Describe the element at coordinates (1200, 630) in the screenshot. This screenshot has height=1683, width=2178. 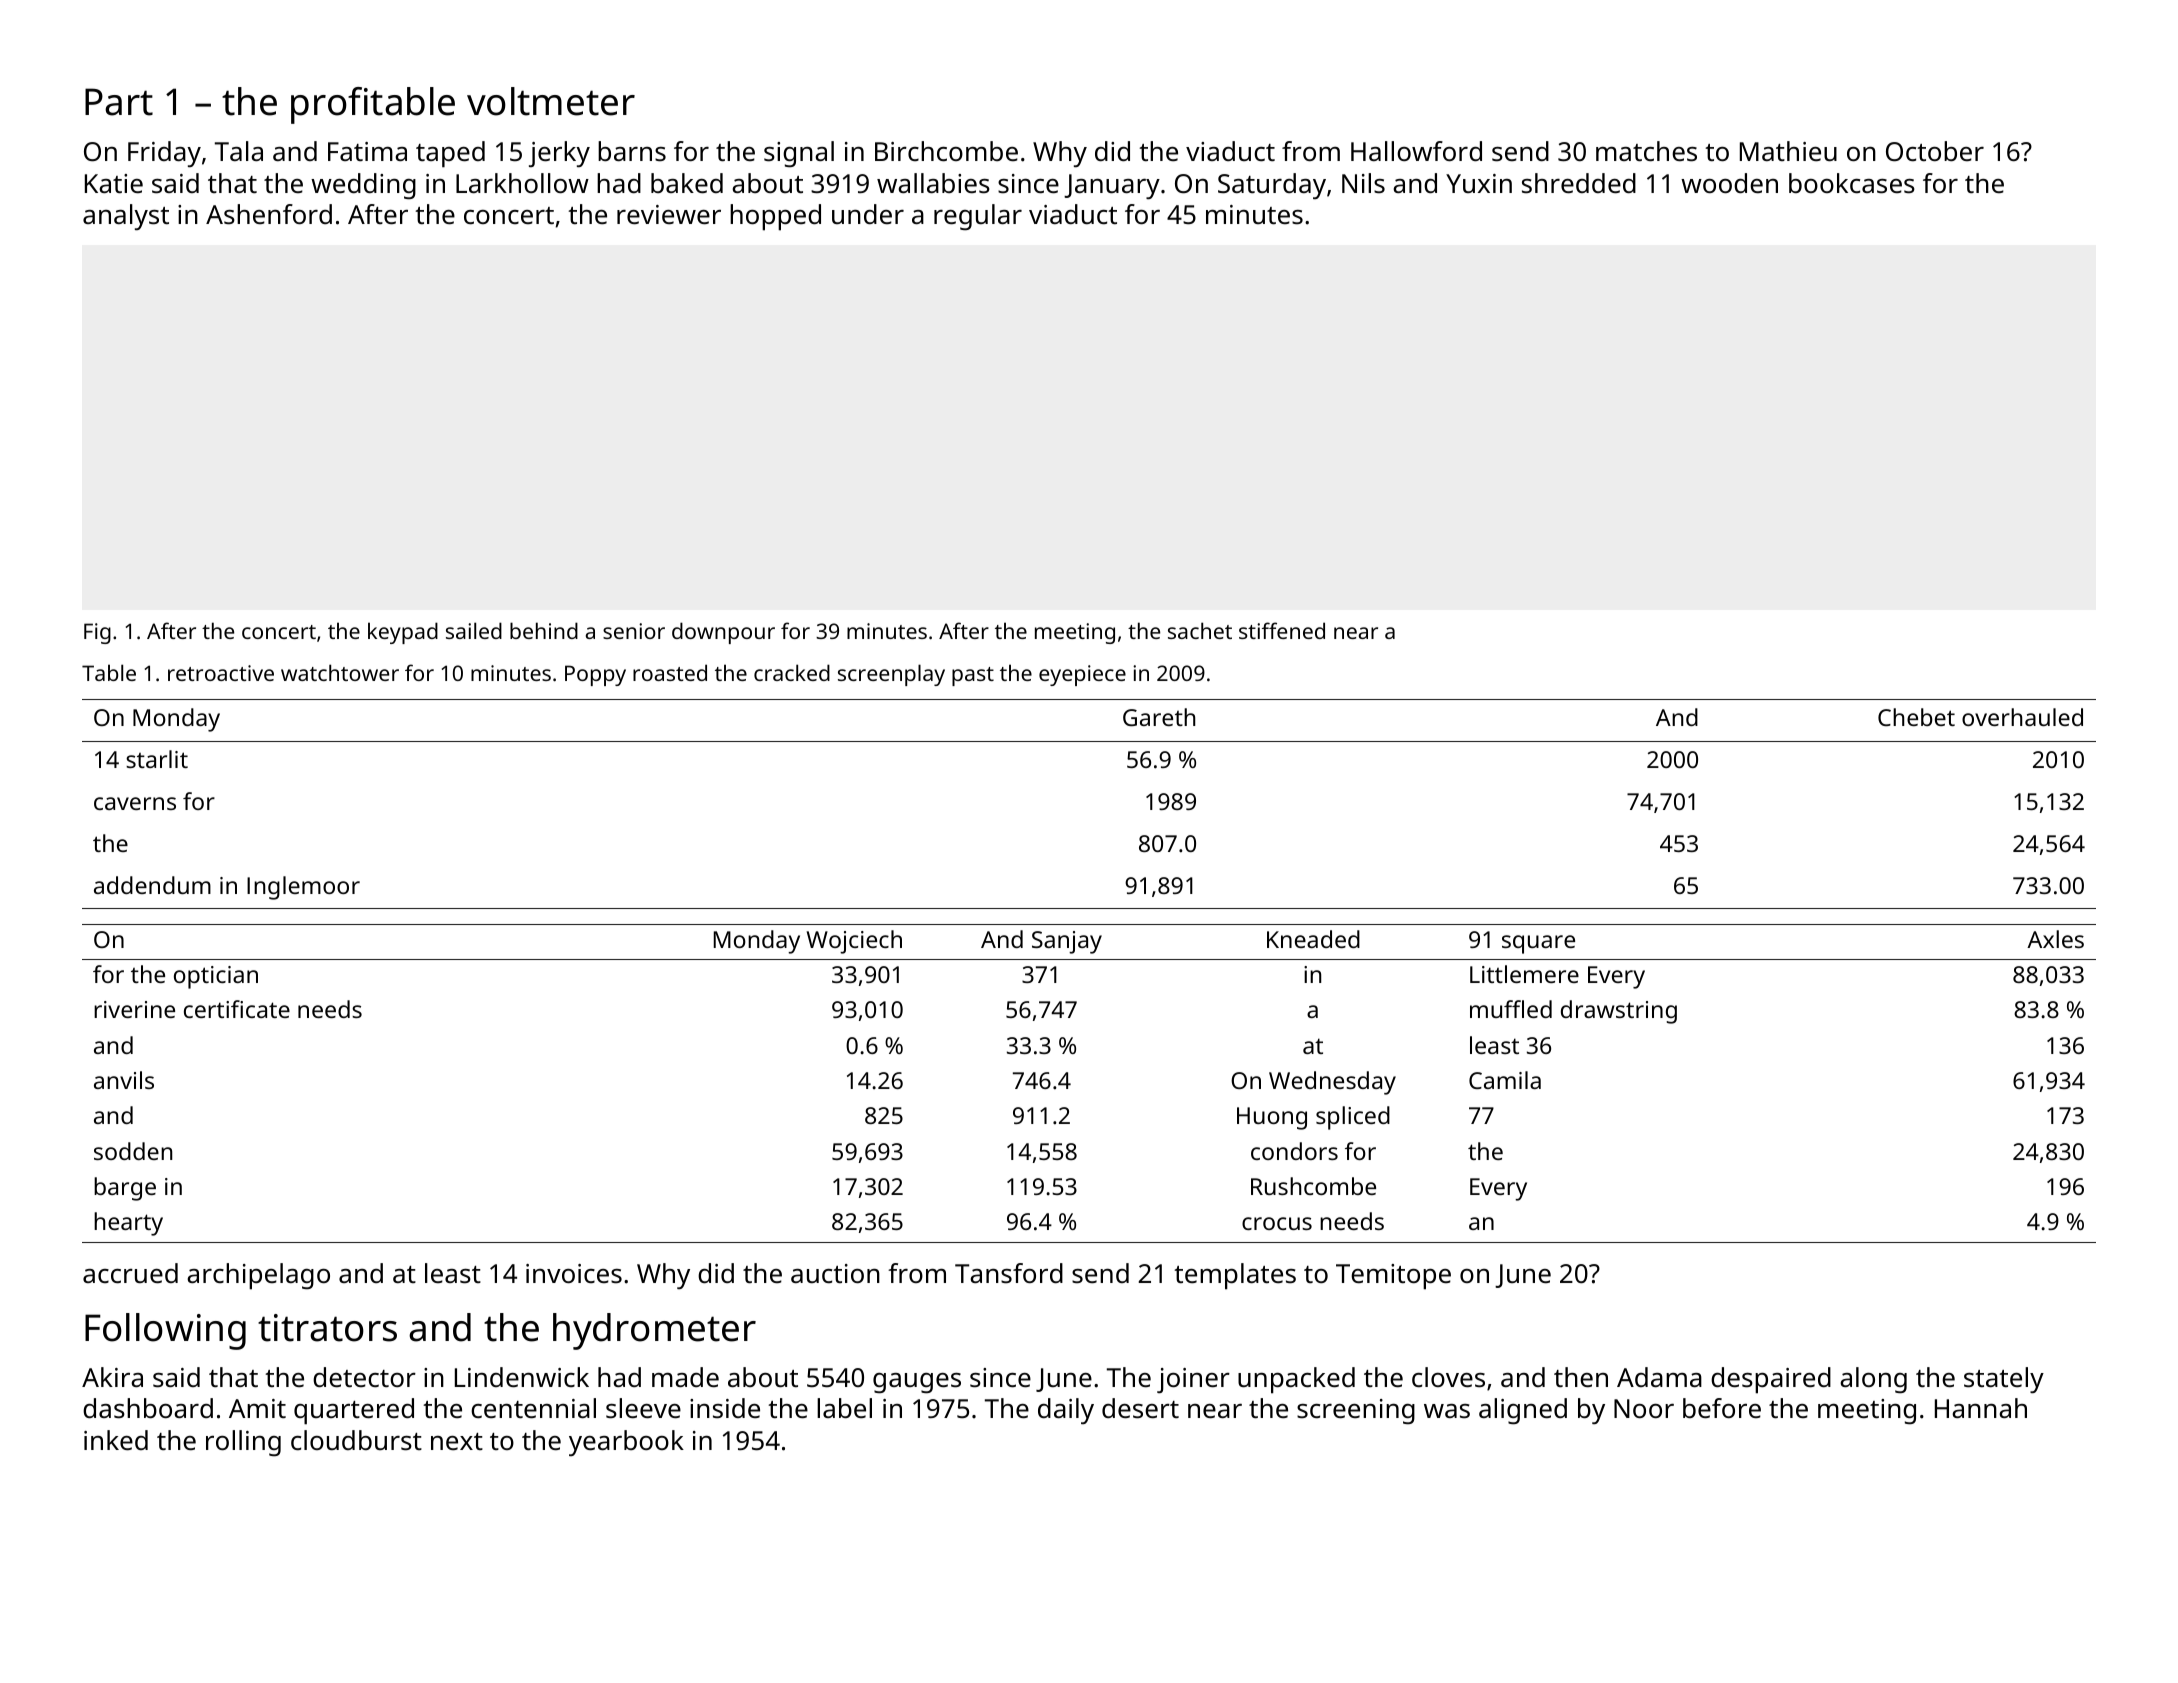
I see `sachet` at that location.
